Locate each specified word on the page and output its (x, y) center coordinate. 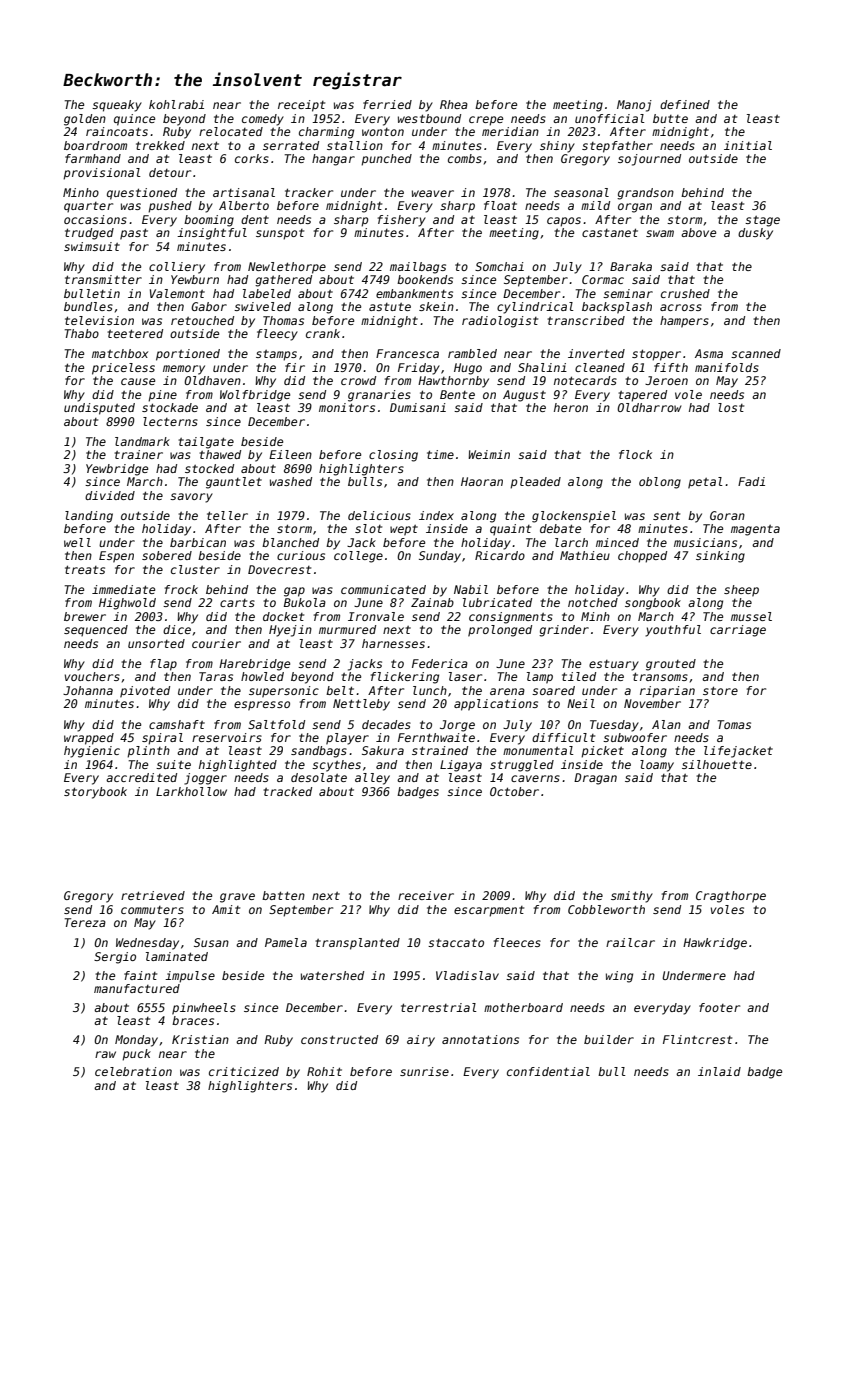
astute (390, 307)
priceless (123, 369)
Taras (216, 676)
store (720, 690)
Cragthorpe (731, 897)
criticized (244, 1071)
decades (386, 724)
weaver (433, 193)
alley (372, 779)
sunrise (424, 1071)
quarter (88, 207)
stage (762, 221)
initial (748, 145)
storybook (95, 793)
